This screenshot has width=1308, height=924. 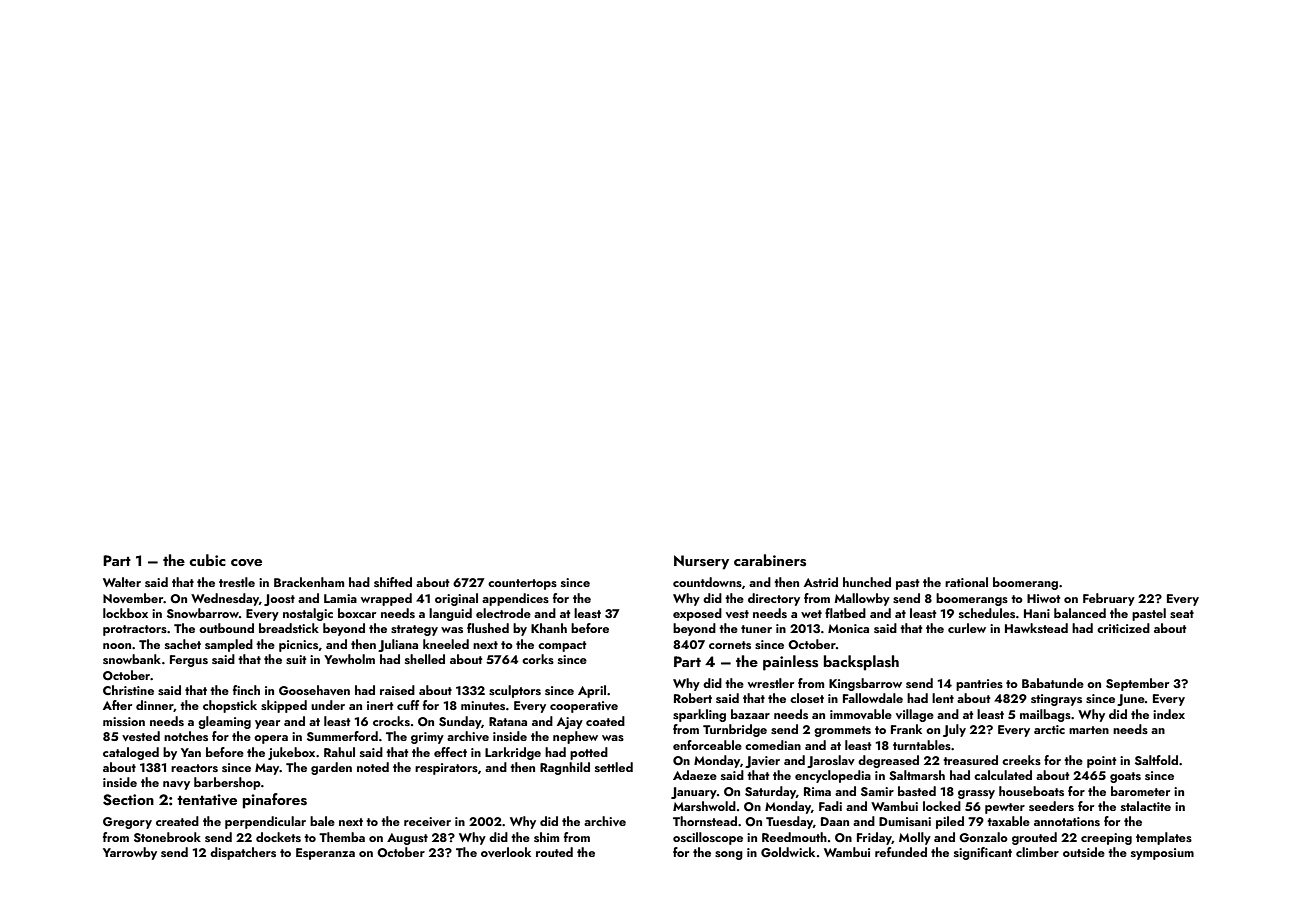 What do you see at coordinates (225, 599) in the screenshot?
I see `Wednesday` at bounding box center [225, 599].
